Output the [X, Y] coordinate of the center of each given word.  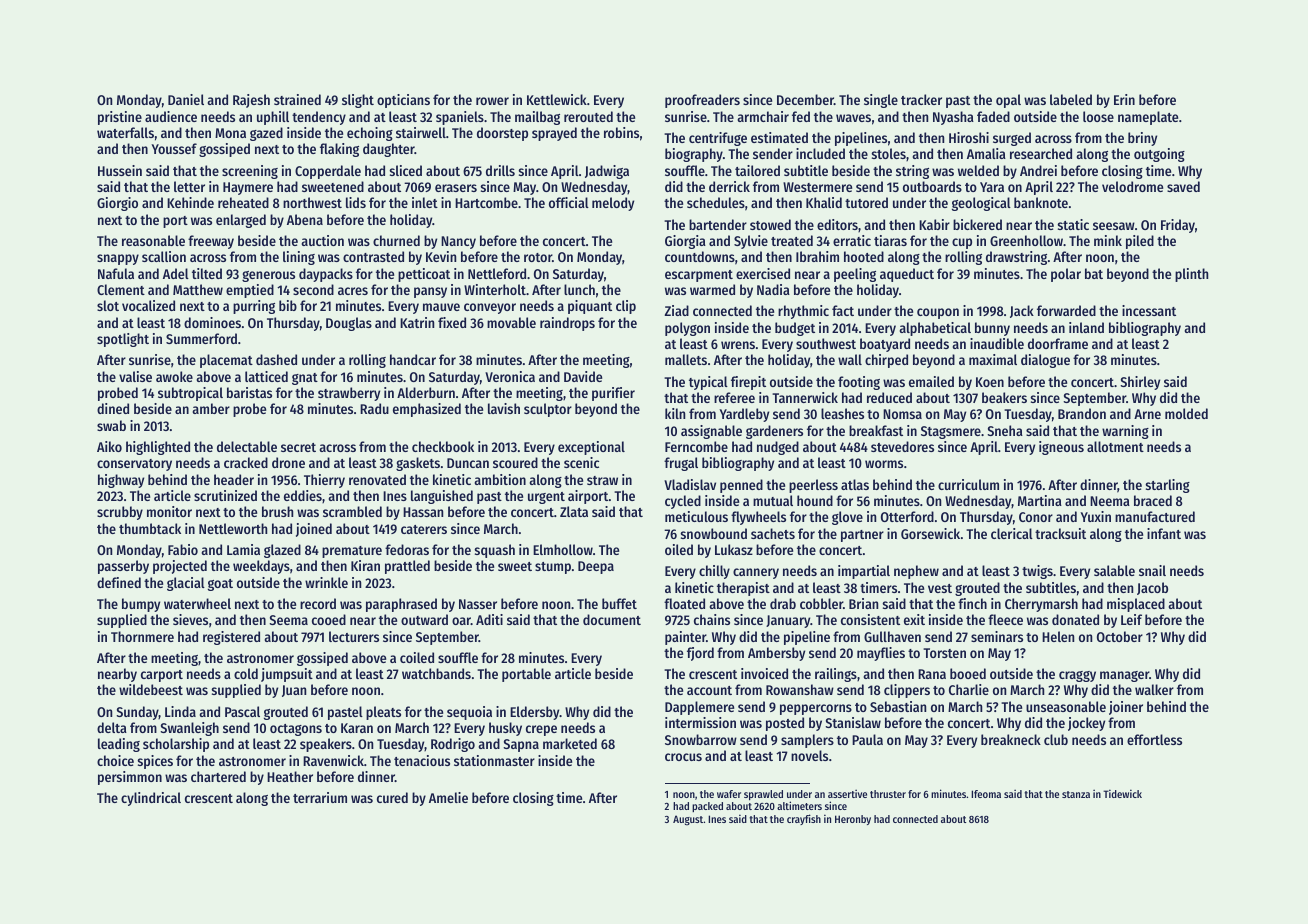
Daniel [186, 99]
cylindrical [151, 799]
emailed [931, 381]
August [688, 820]
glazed [282, 551]
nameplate [1148, 118]
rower [492, 101]
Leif [1131, 619]
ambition [500, 479]
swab [111, 425]
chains [712, 619]
